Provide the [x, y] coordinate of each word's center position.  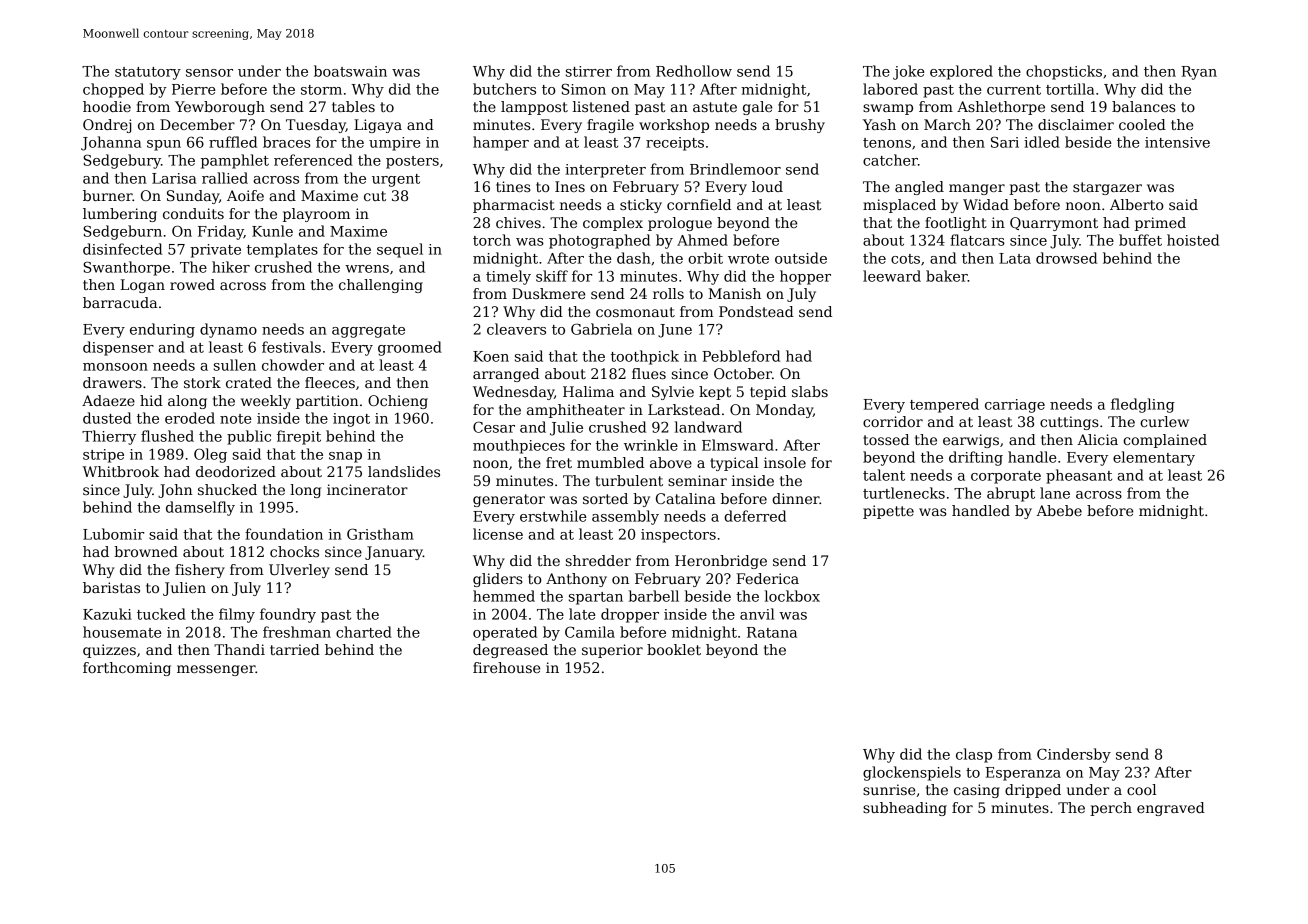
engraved [1171, 809]
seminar [697, 480]
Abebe [1059, 510]
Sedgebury [122, 161]
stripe [103, 456]
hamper [501, 143]
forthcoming [127, 669]
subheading [905, 809]
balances [1144, 106]
